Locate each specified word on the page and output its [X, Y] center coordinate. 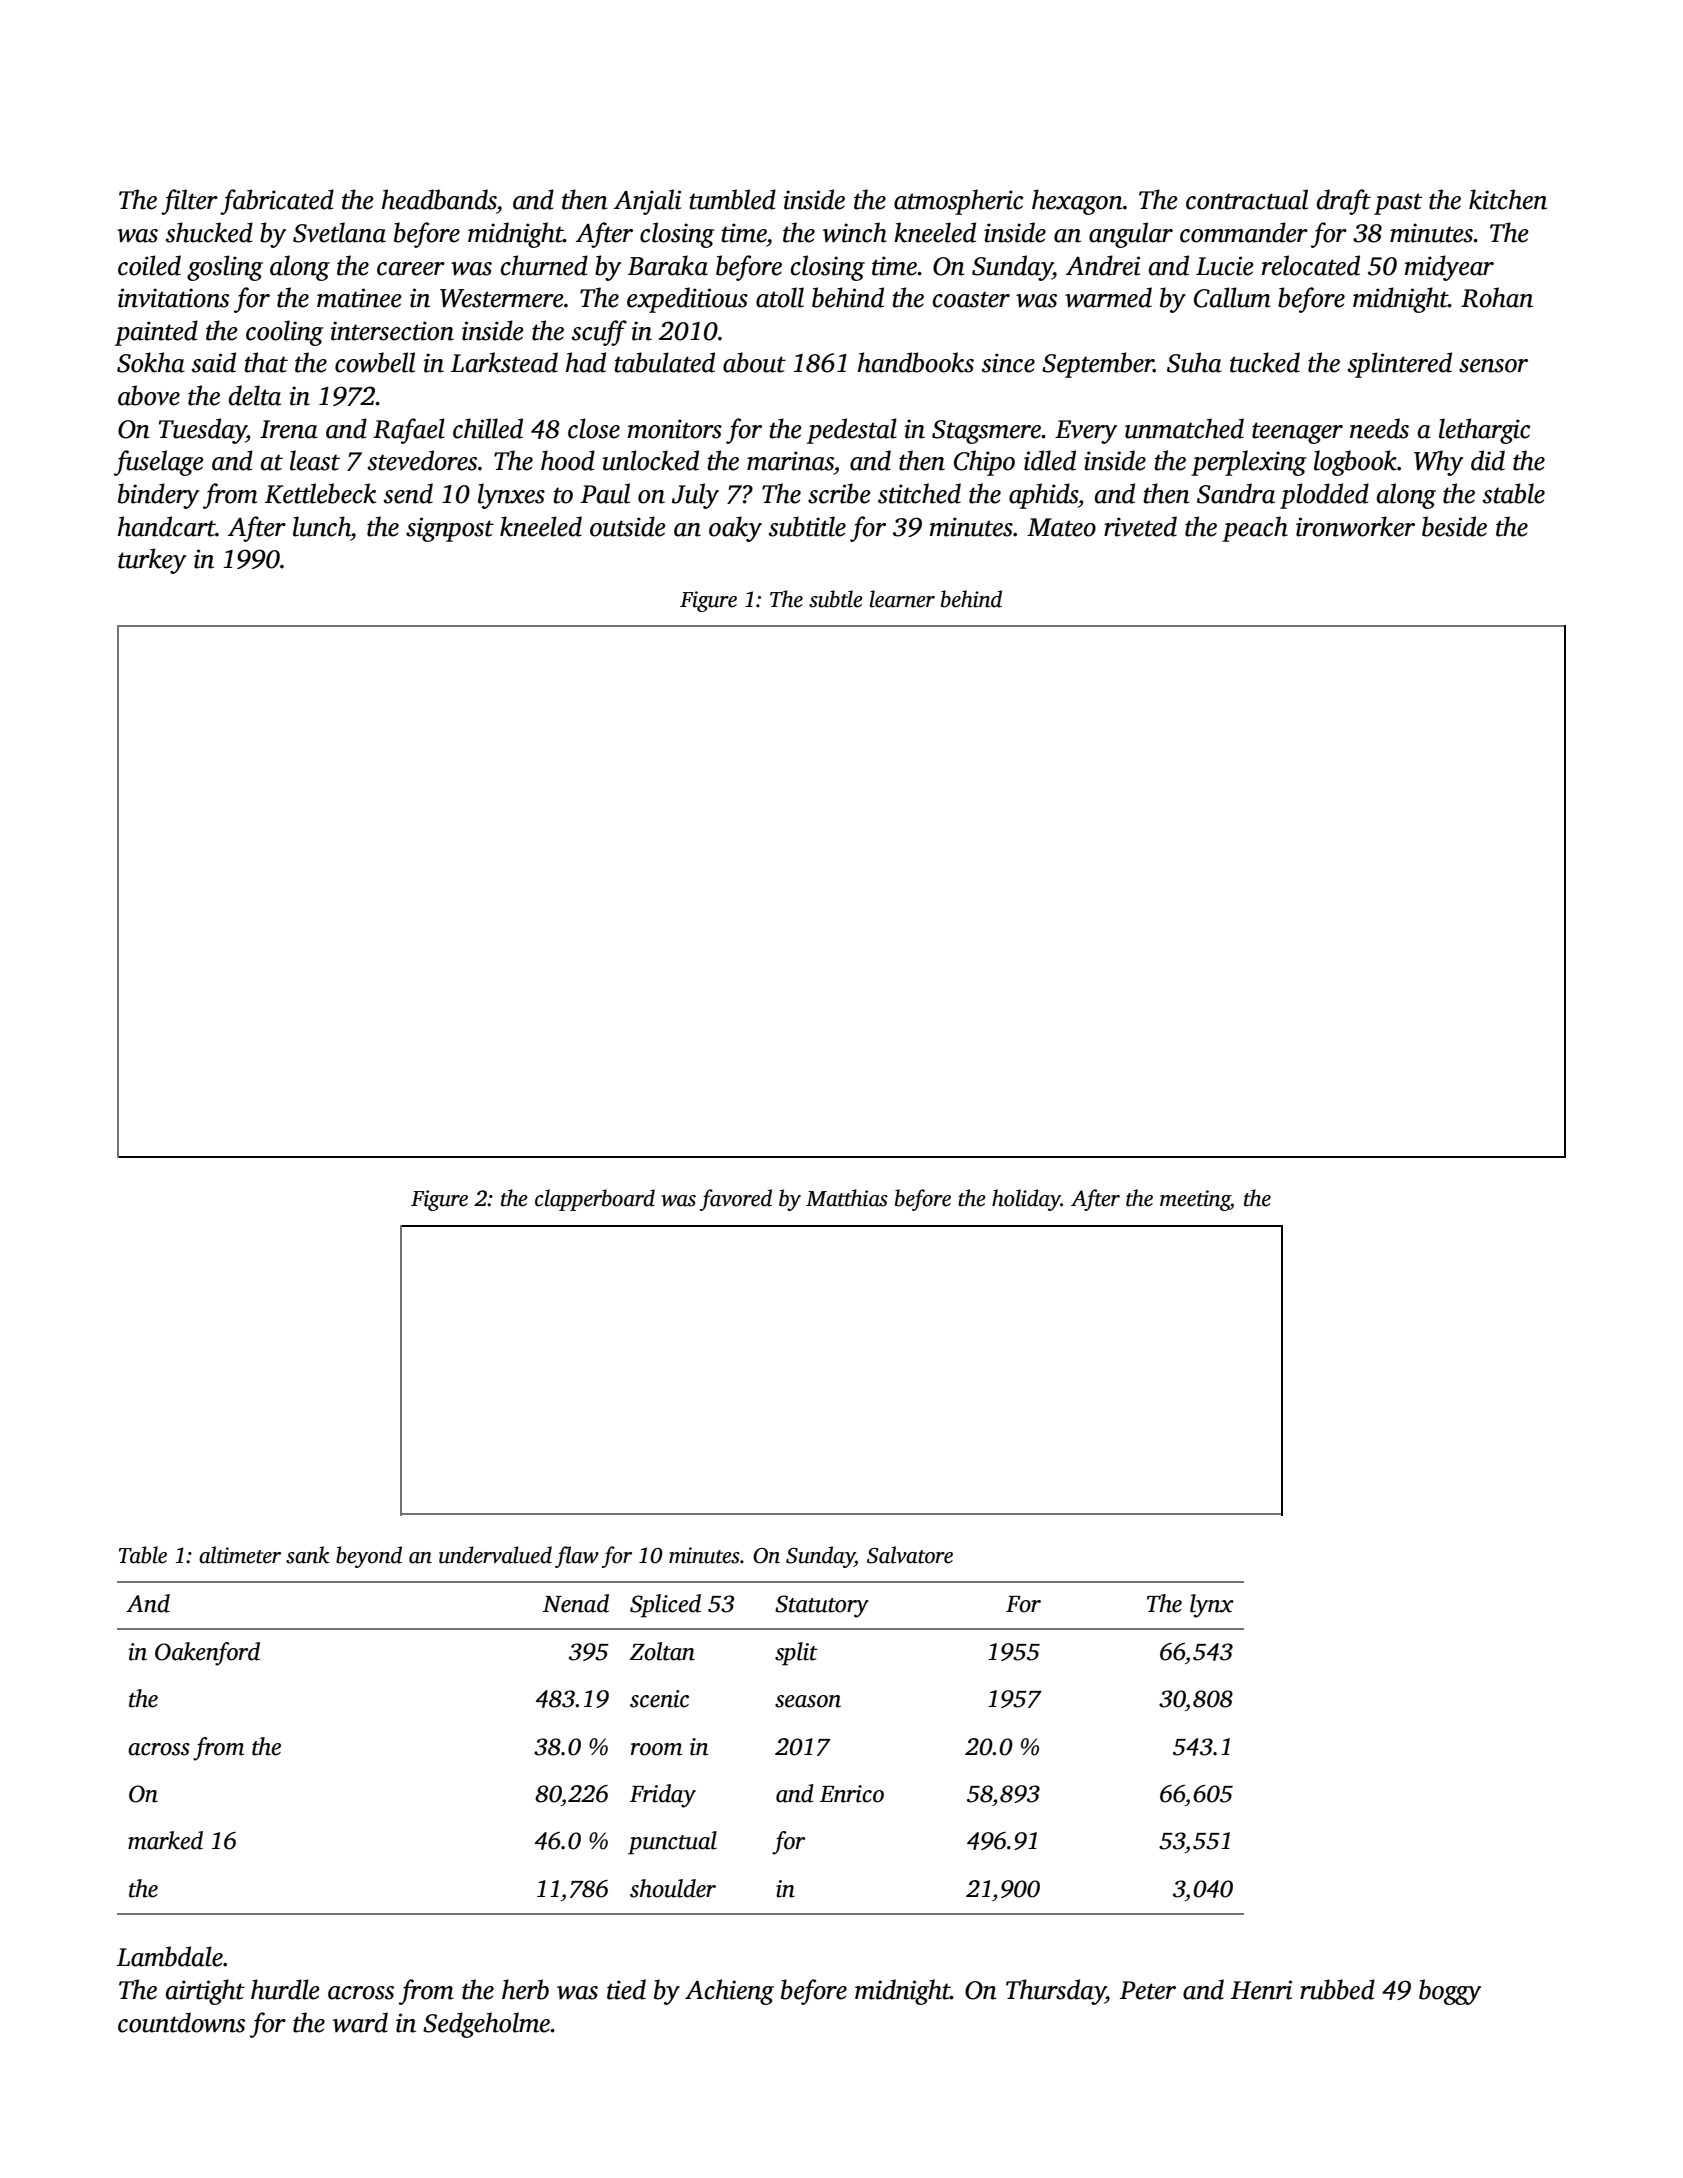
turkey [152, 561]
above [149, 395]
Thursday [1056, 1992]
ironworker [1355, 526]
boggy [1450, 1992]
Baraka [668, 265]
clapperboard [595, 1200]
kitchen [1508, 199]
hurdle [285, 1989]
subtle [836, 599]
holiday [1026, 1200]
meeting [1195, 1200]
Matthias [847, 1198]
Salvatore [910, 1555]
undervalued [495, 1555]
